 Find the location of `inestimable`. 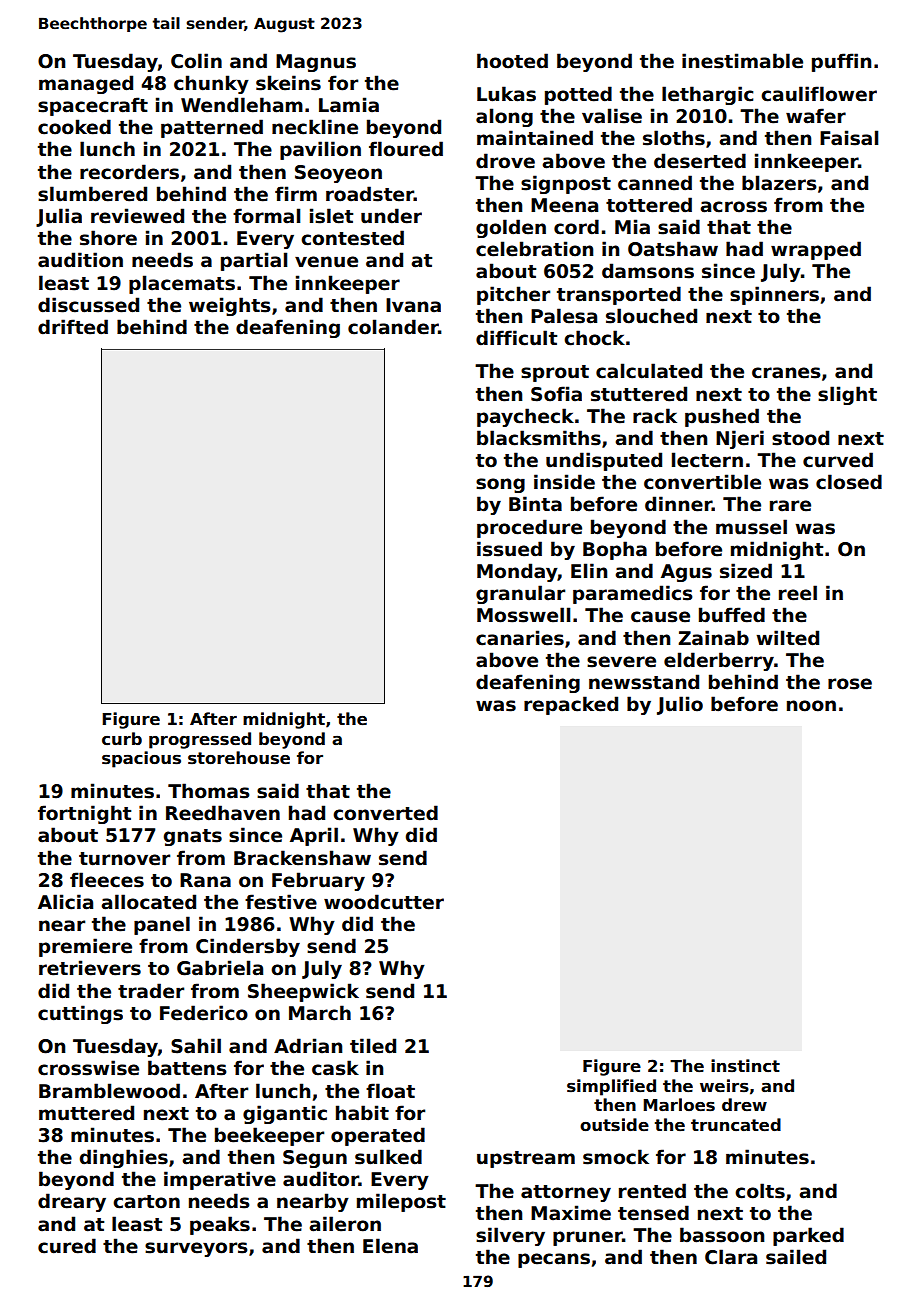

inestimable is located at coordinates (742, 61).
